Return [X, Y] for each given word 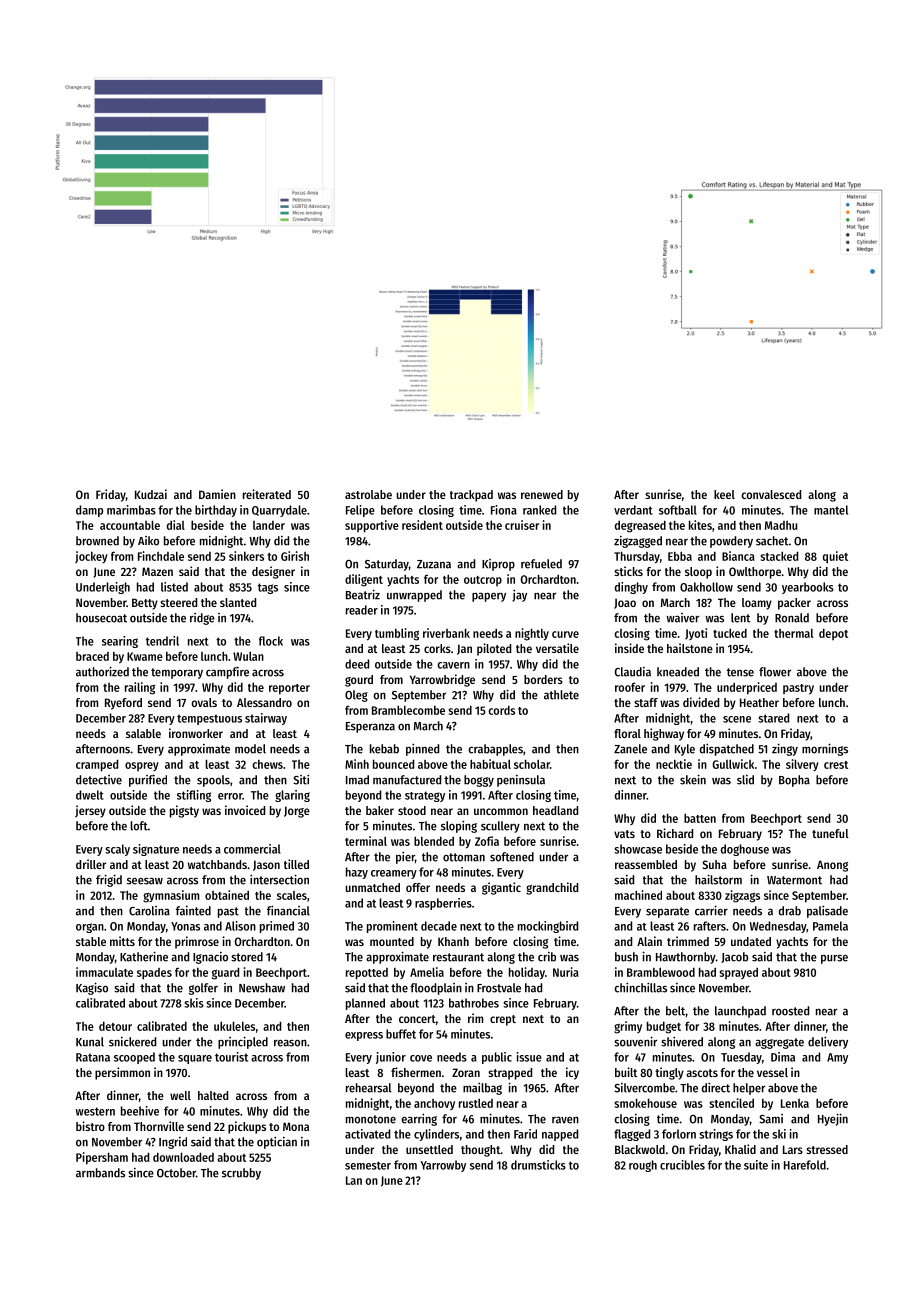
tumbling [397, 634]
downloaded [183, 1157]
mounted [392, 941]
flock [271, 641]
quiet [835, 557]
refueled [541, 564]
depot [833, 634]
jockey [91, 557]
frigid [109, 880]
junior [391, 1058]
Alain [649, 941]
